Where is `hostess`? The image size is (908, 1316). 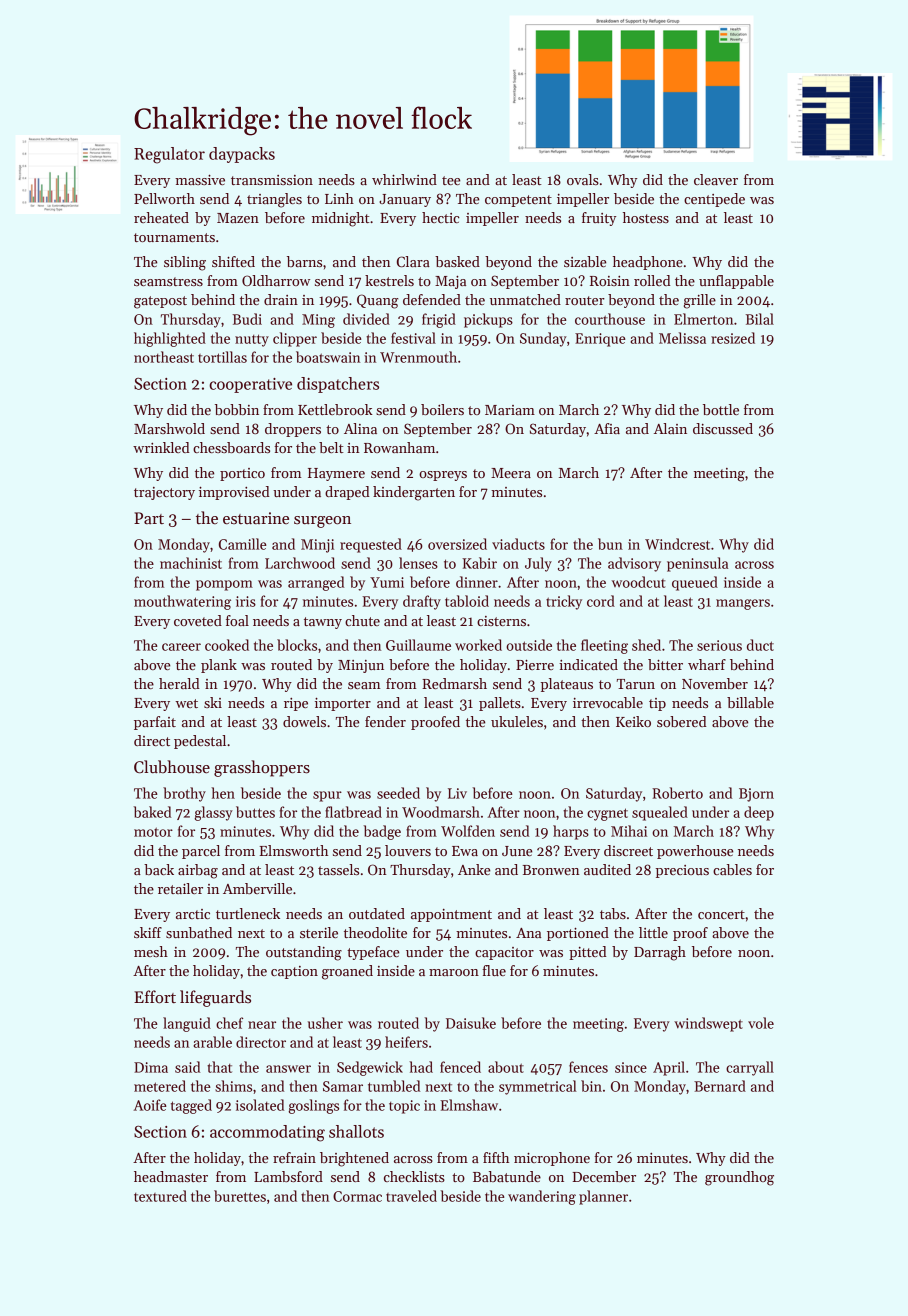 hostess is located at coordinates (646, 217).
